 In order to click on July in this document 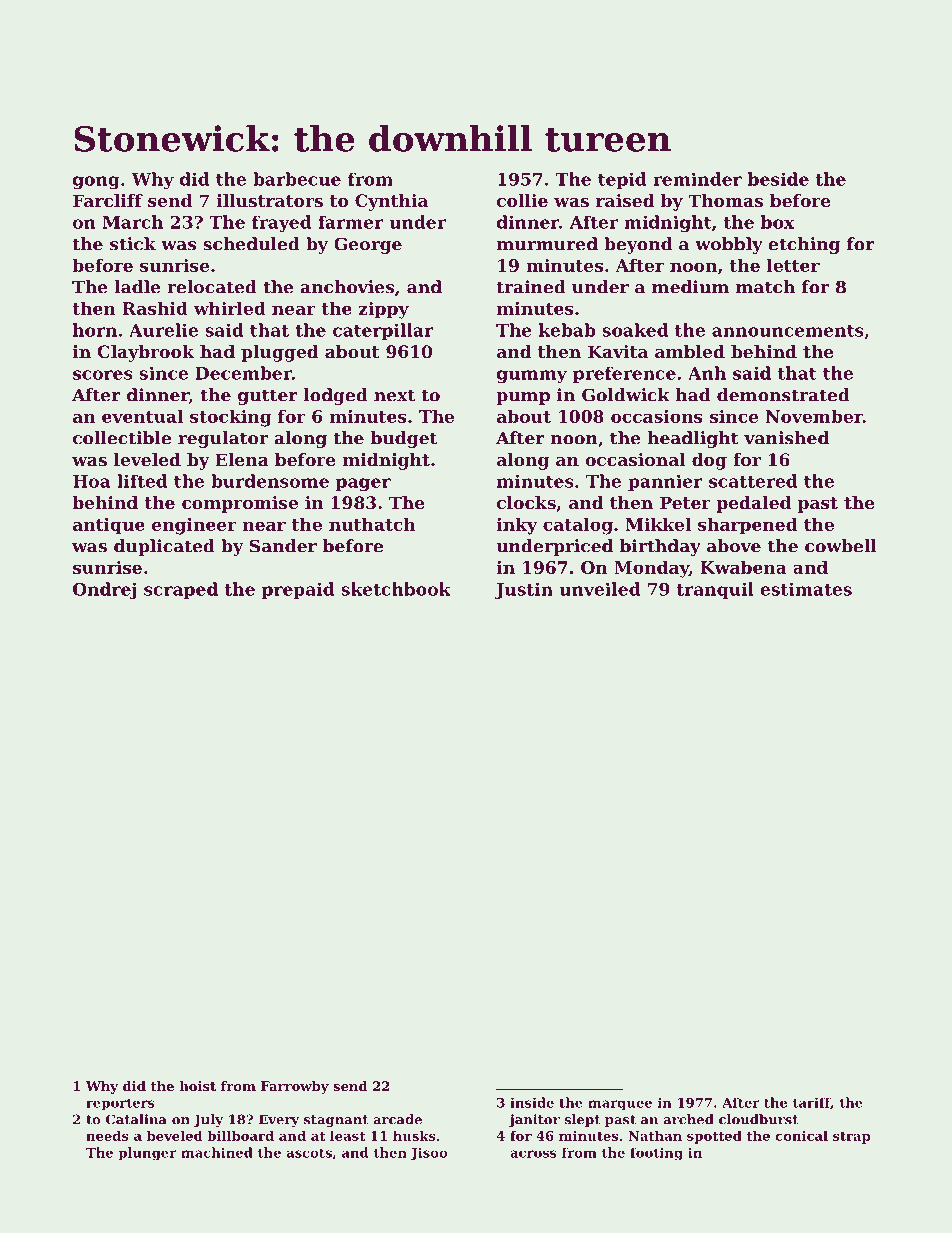, I will do `click(208, 1120)`.
